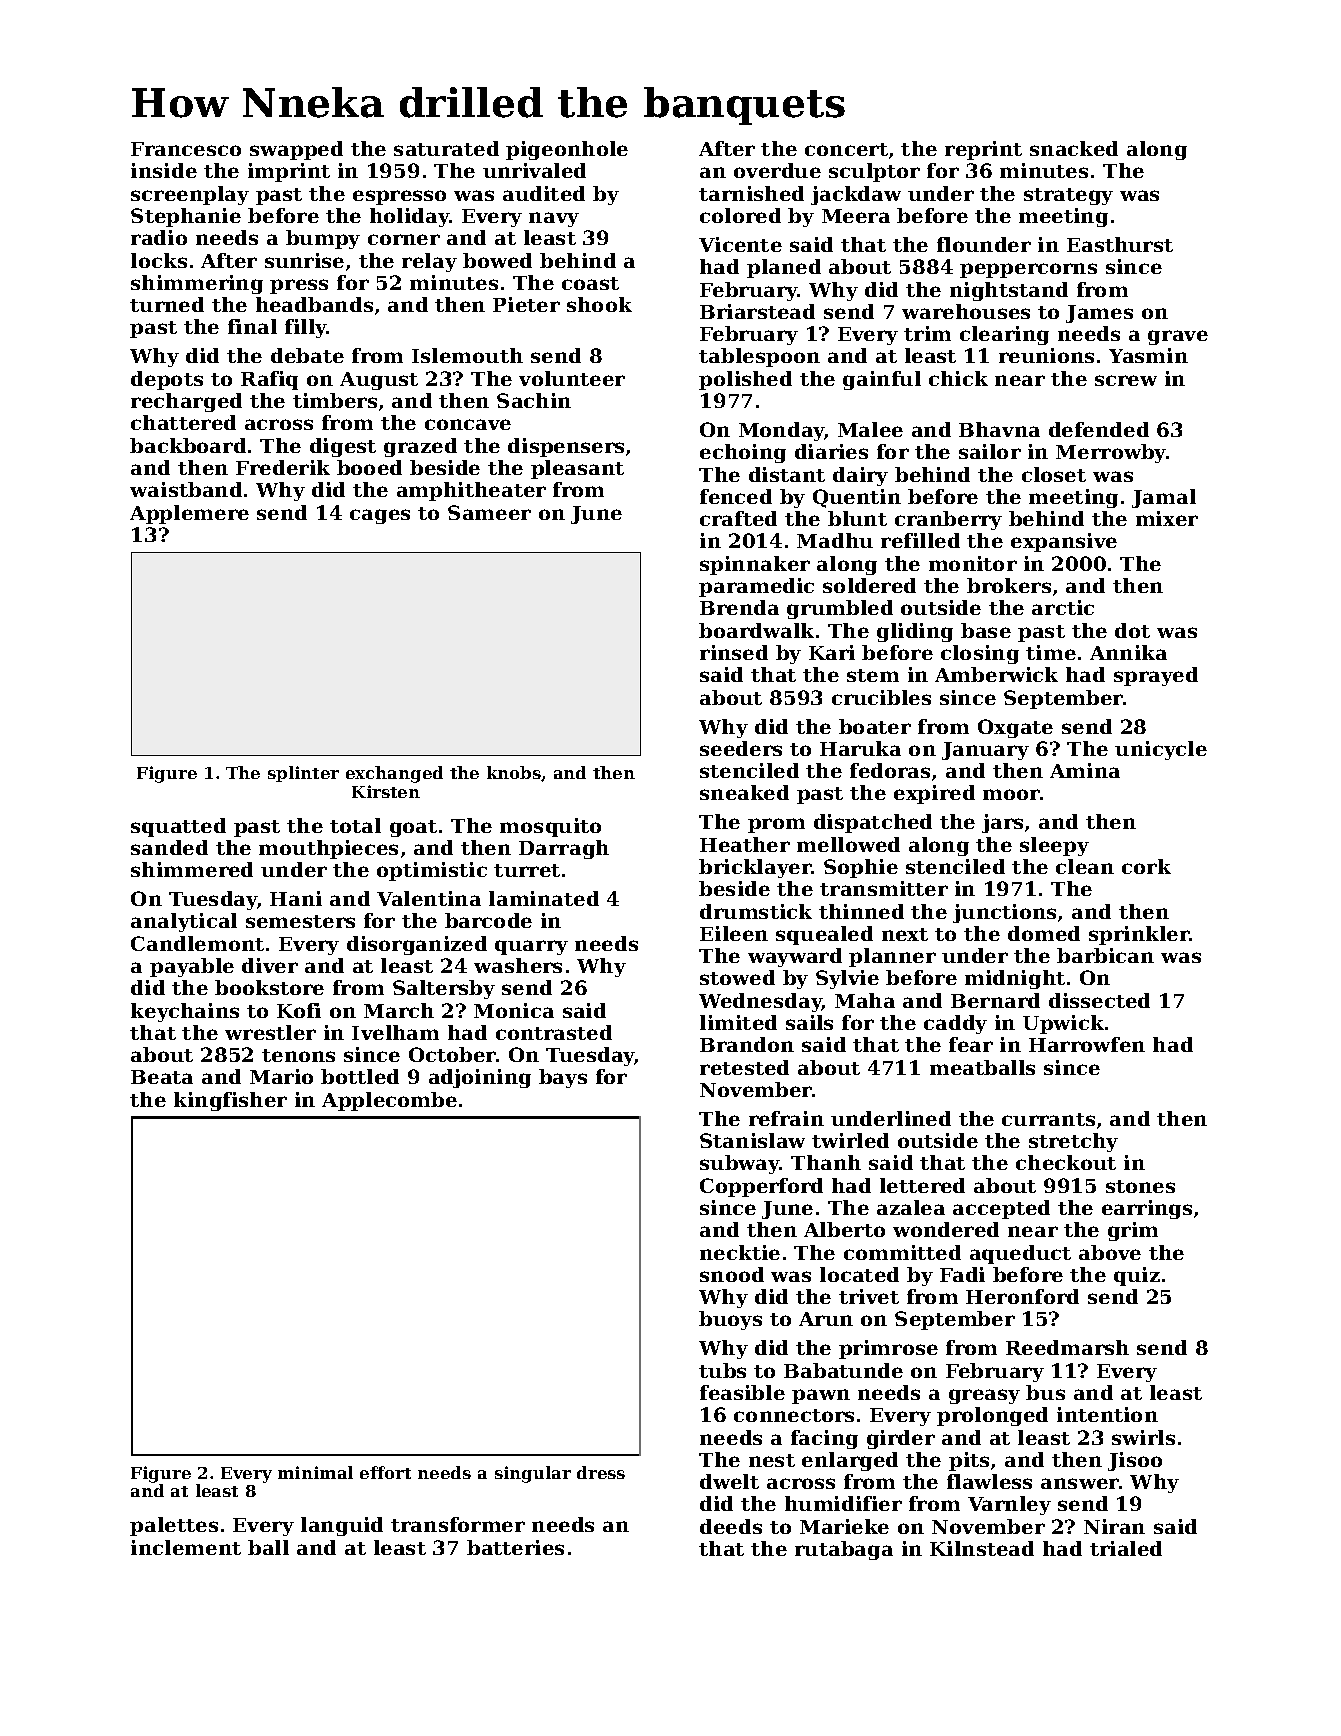 The image size is (1341, 1736). Describe the element at coordinates (1099, 429) in the document. I see `defended` at that location.
